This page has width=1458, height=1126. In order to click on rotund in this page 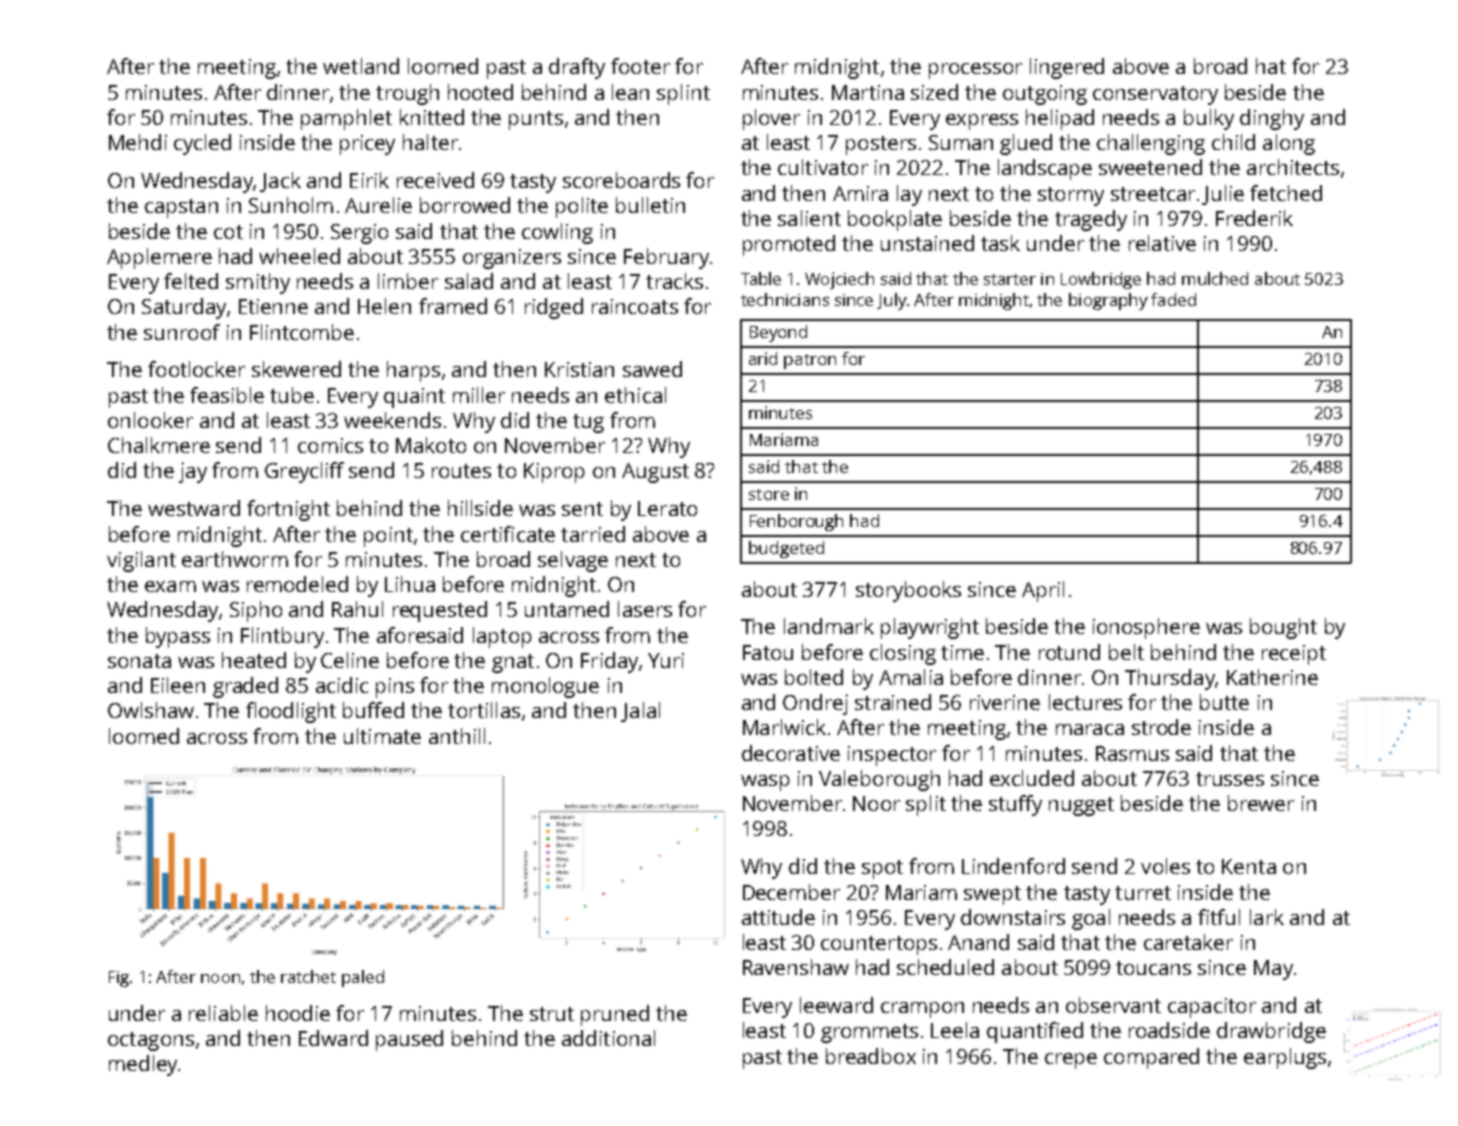, I will do `click(1069, 652)`.
